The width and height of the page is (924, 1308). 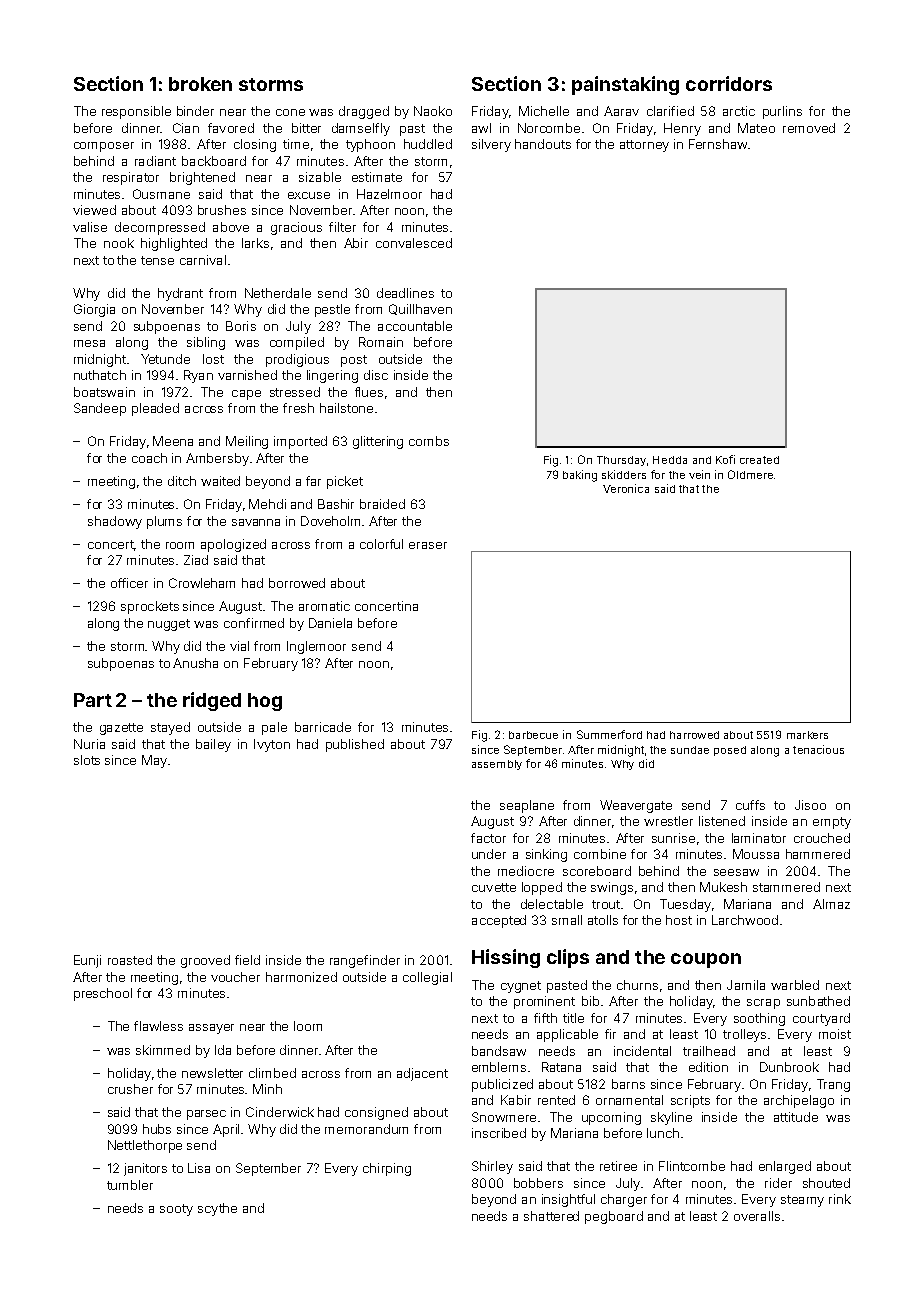 What do you see at coordinates (247, 960) in the page?
I see `field` at bounding box center [247, 960].
